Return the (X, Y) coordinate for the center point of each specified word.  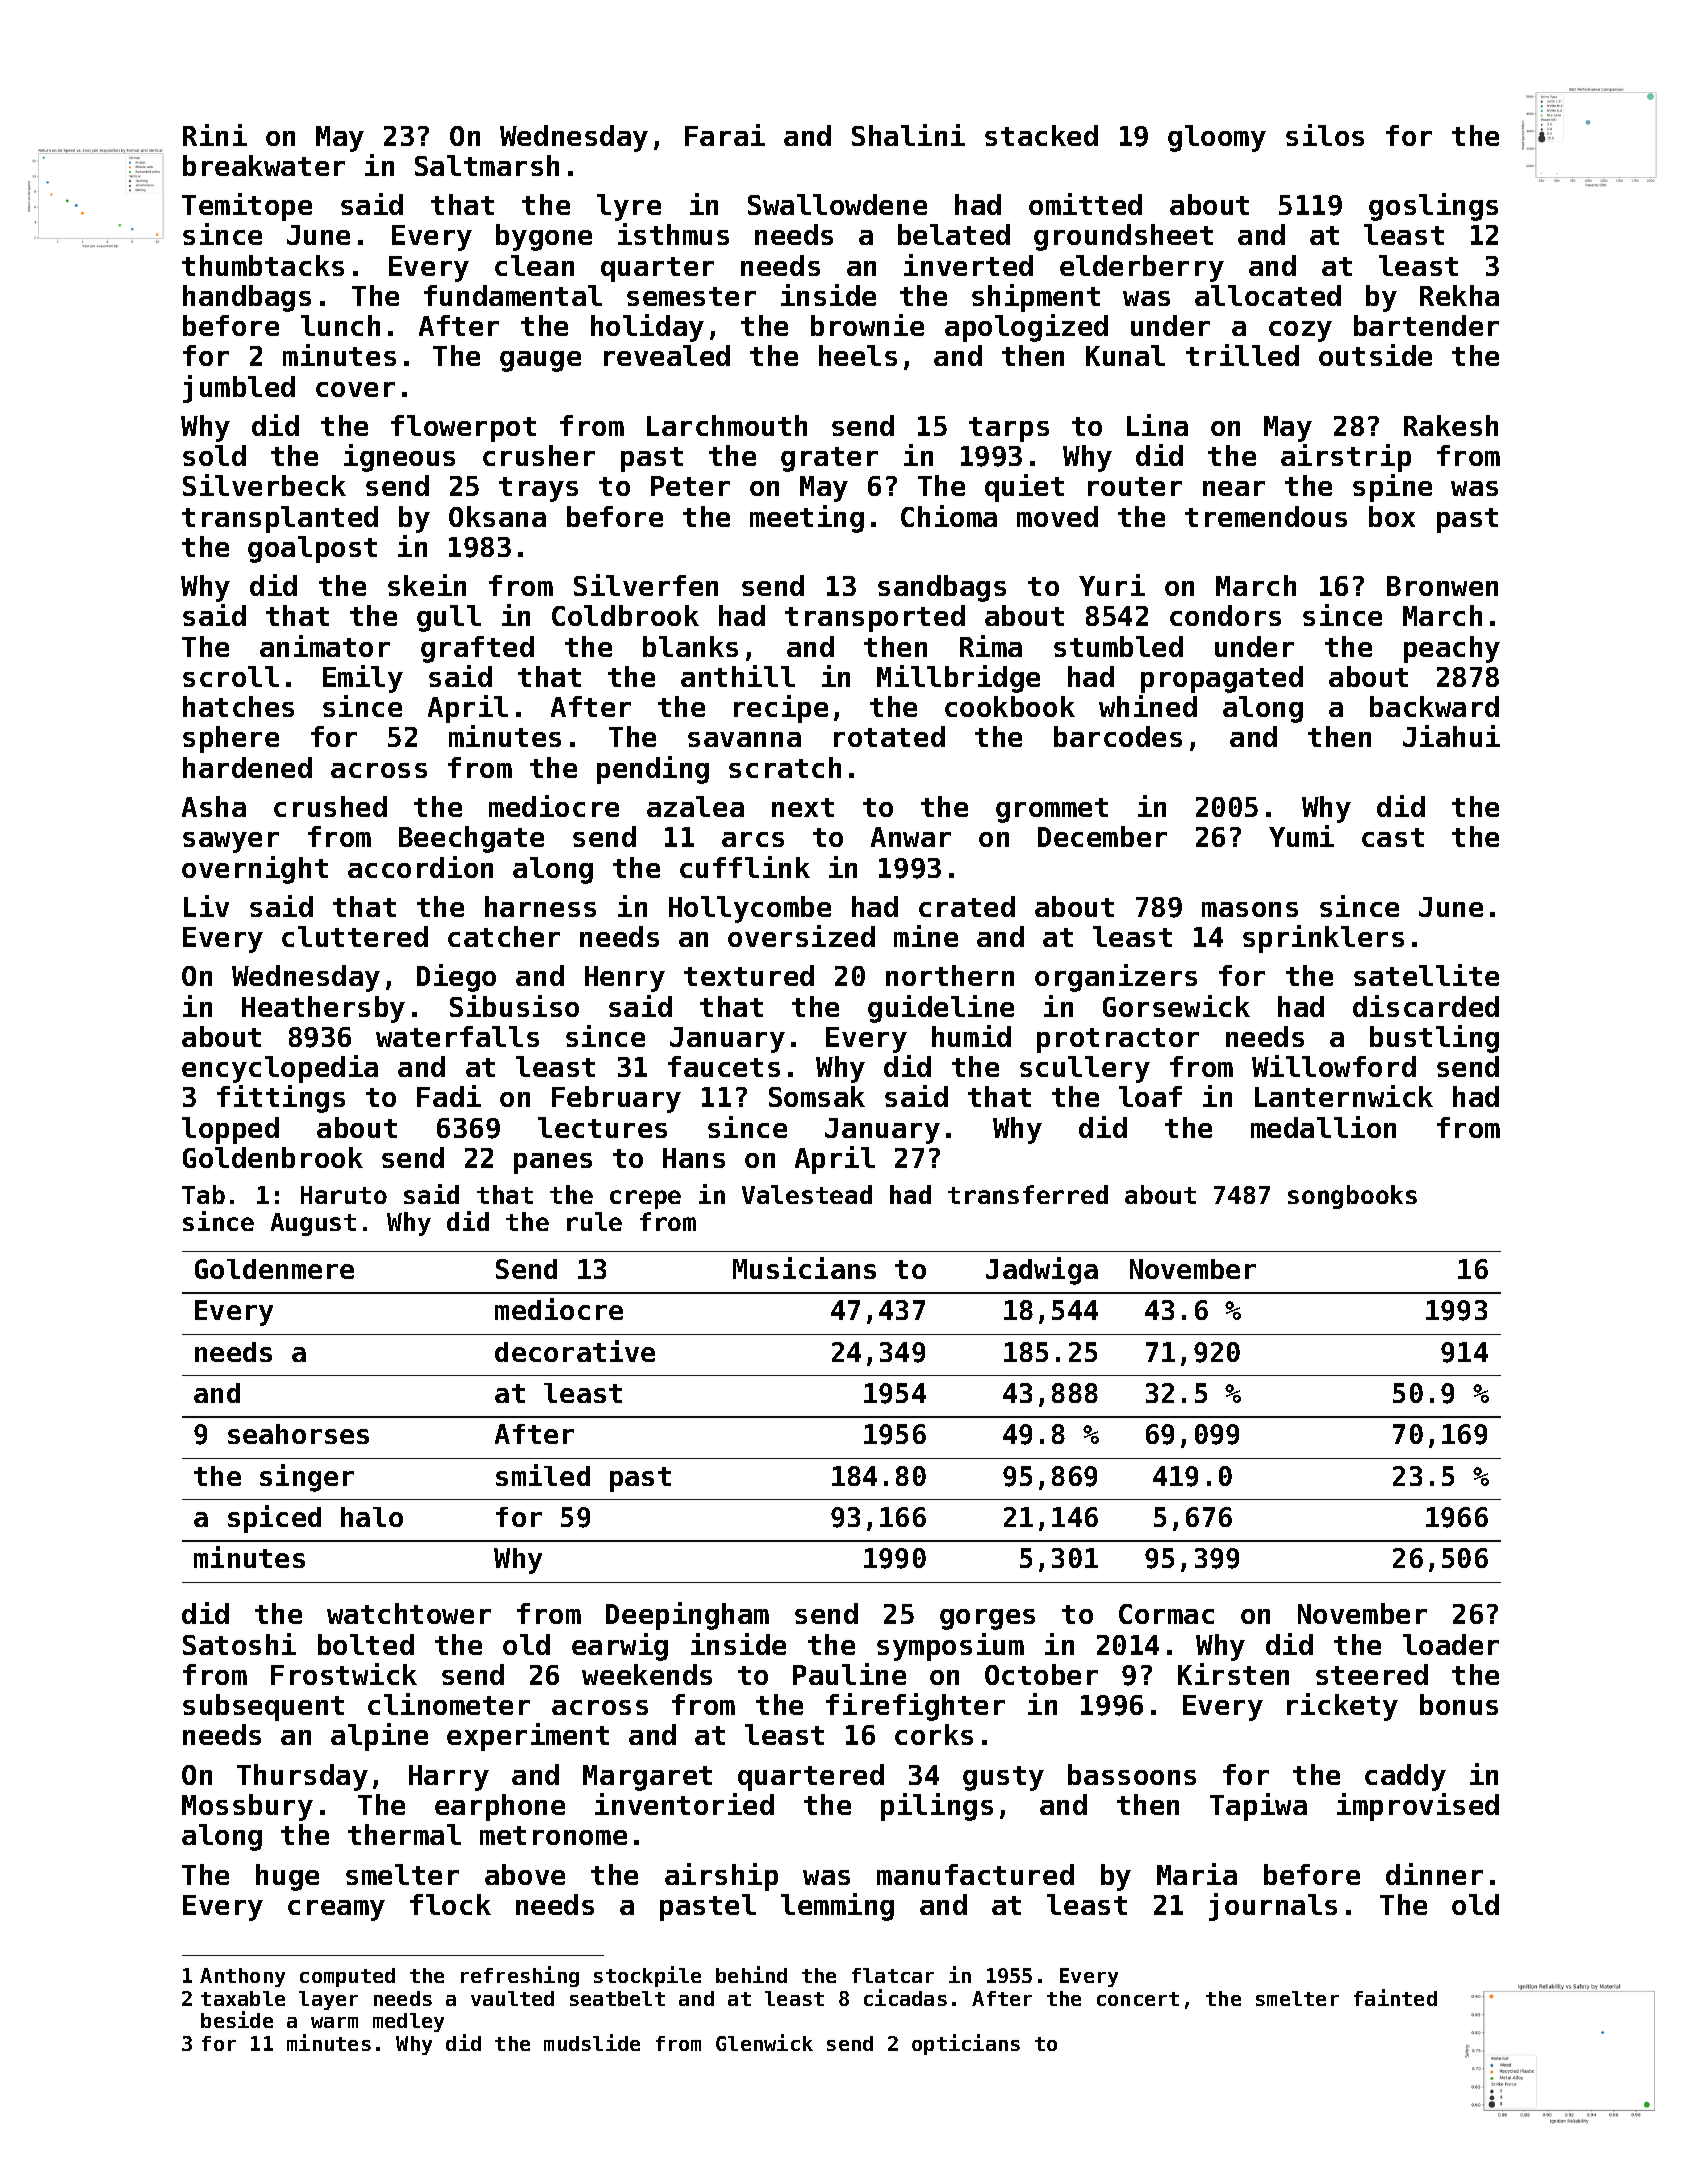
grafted (477, 649)
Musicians (804, 1268)
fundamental (513, 295)
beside (237, 2019)
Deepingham (687, 1616)
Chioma (949, 516)
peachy (1452, 649)
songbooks (1352, 1197)
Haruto (344, 1195)
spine (1392, 488)
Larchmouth (727, 425)
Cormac (1166, 1614)
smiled (543, 1475)
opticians (966, 2044)
